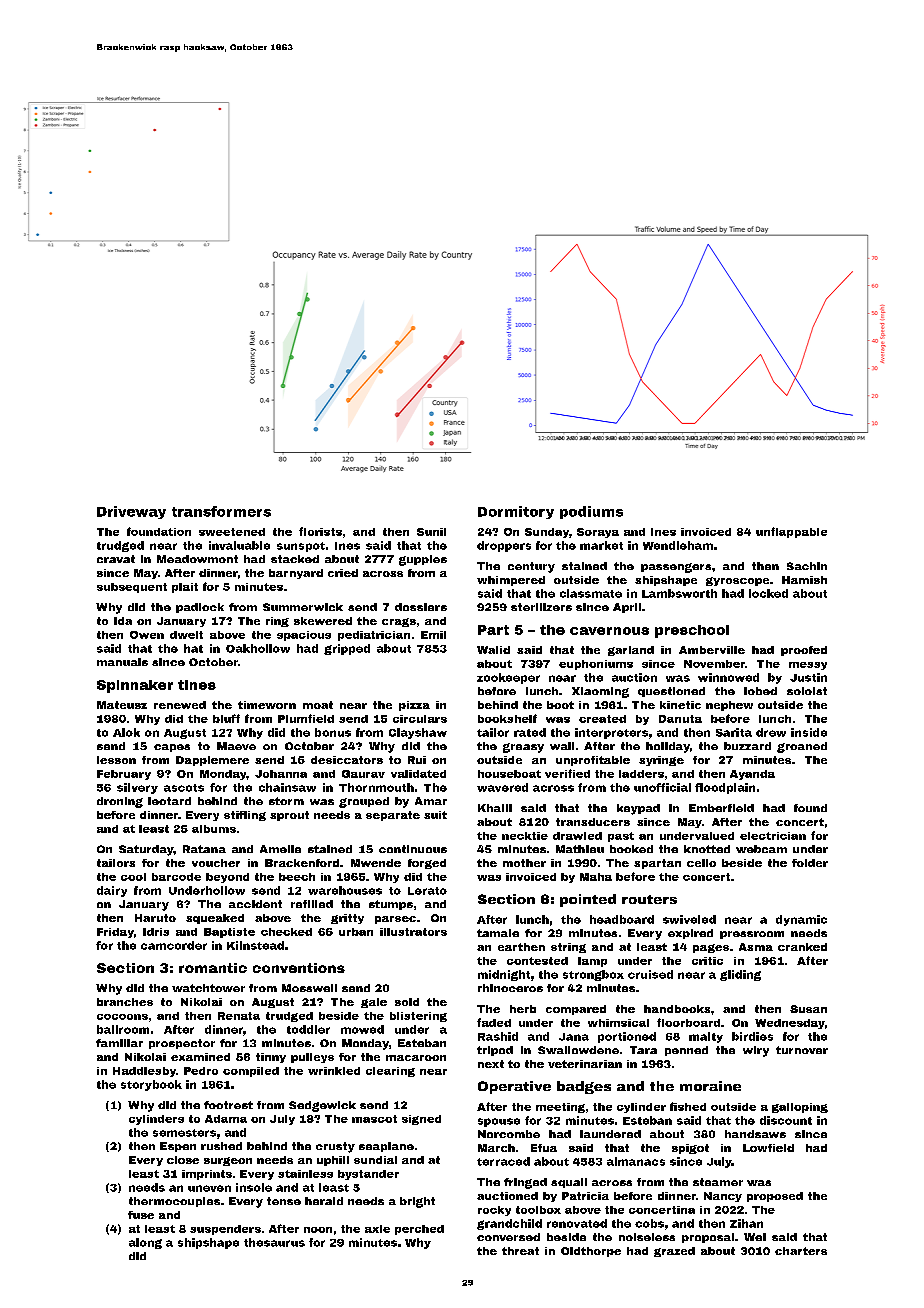 This screenshot has width=924, height=1308. Describe the element at coordinates (226, 718) in the screenshot. I see `bluff` at that location.
